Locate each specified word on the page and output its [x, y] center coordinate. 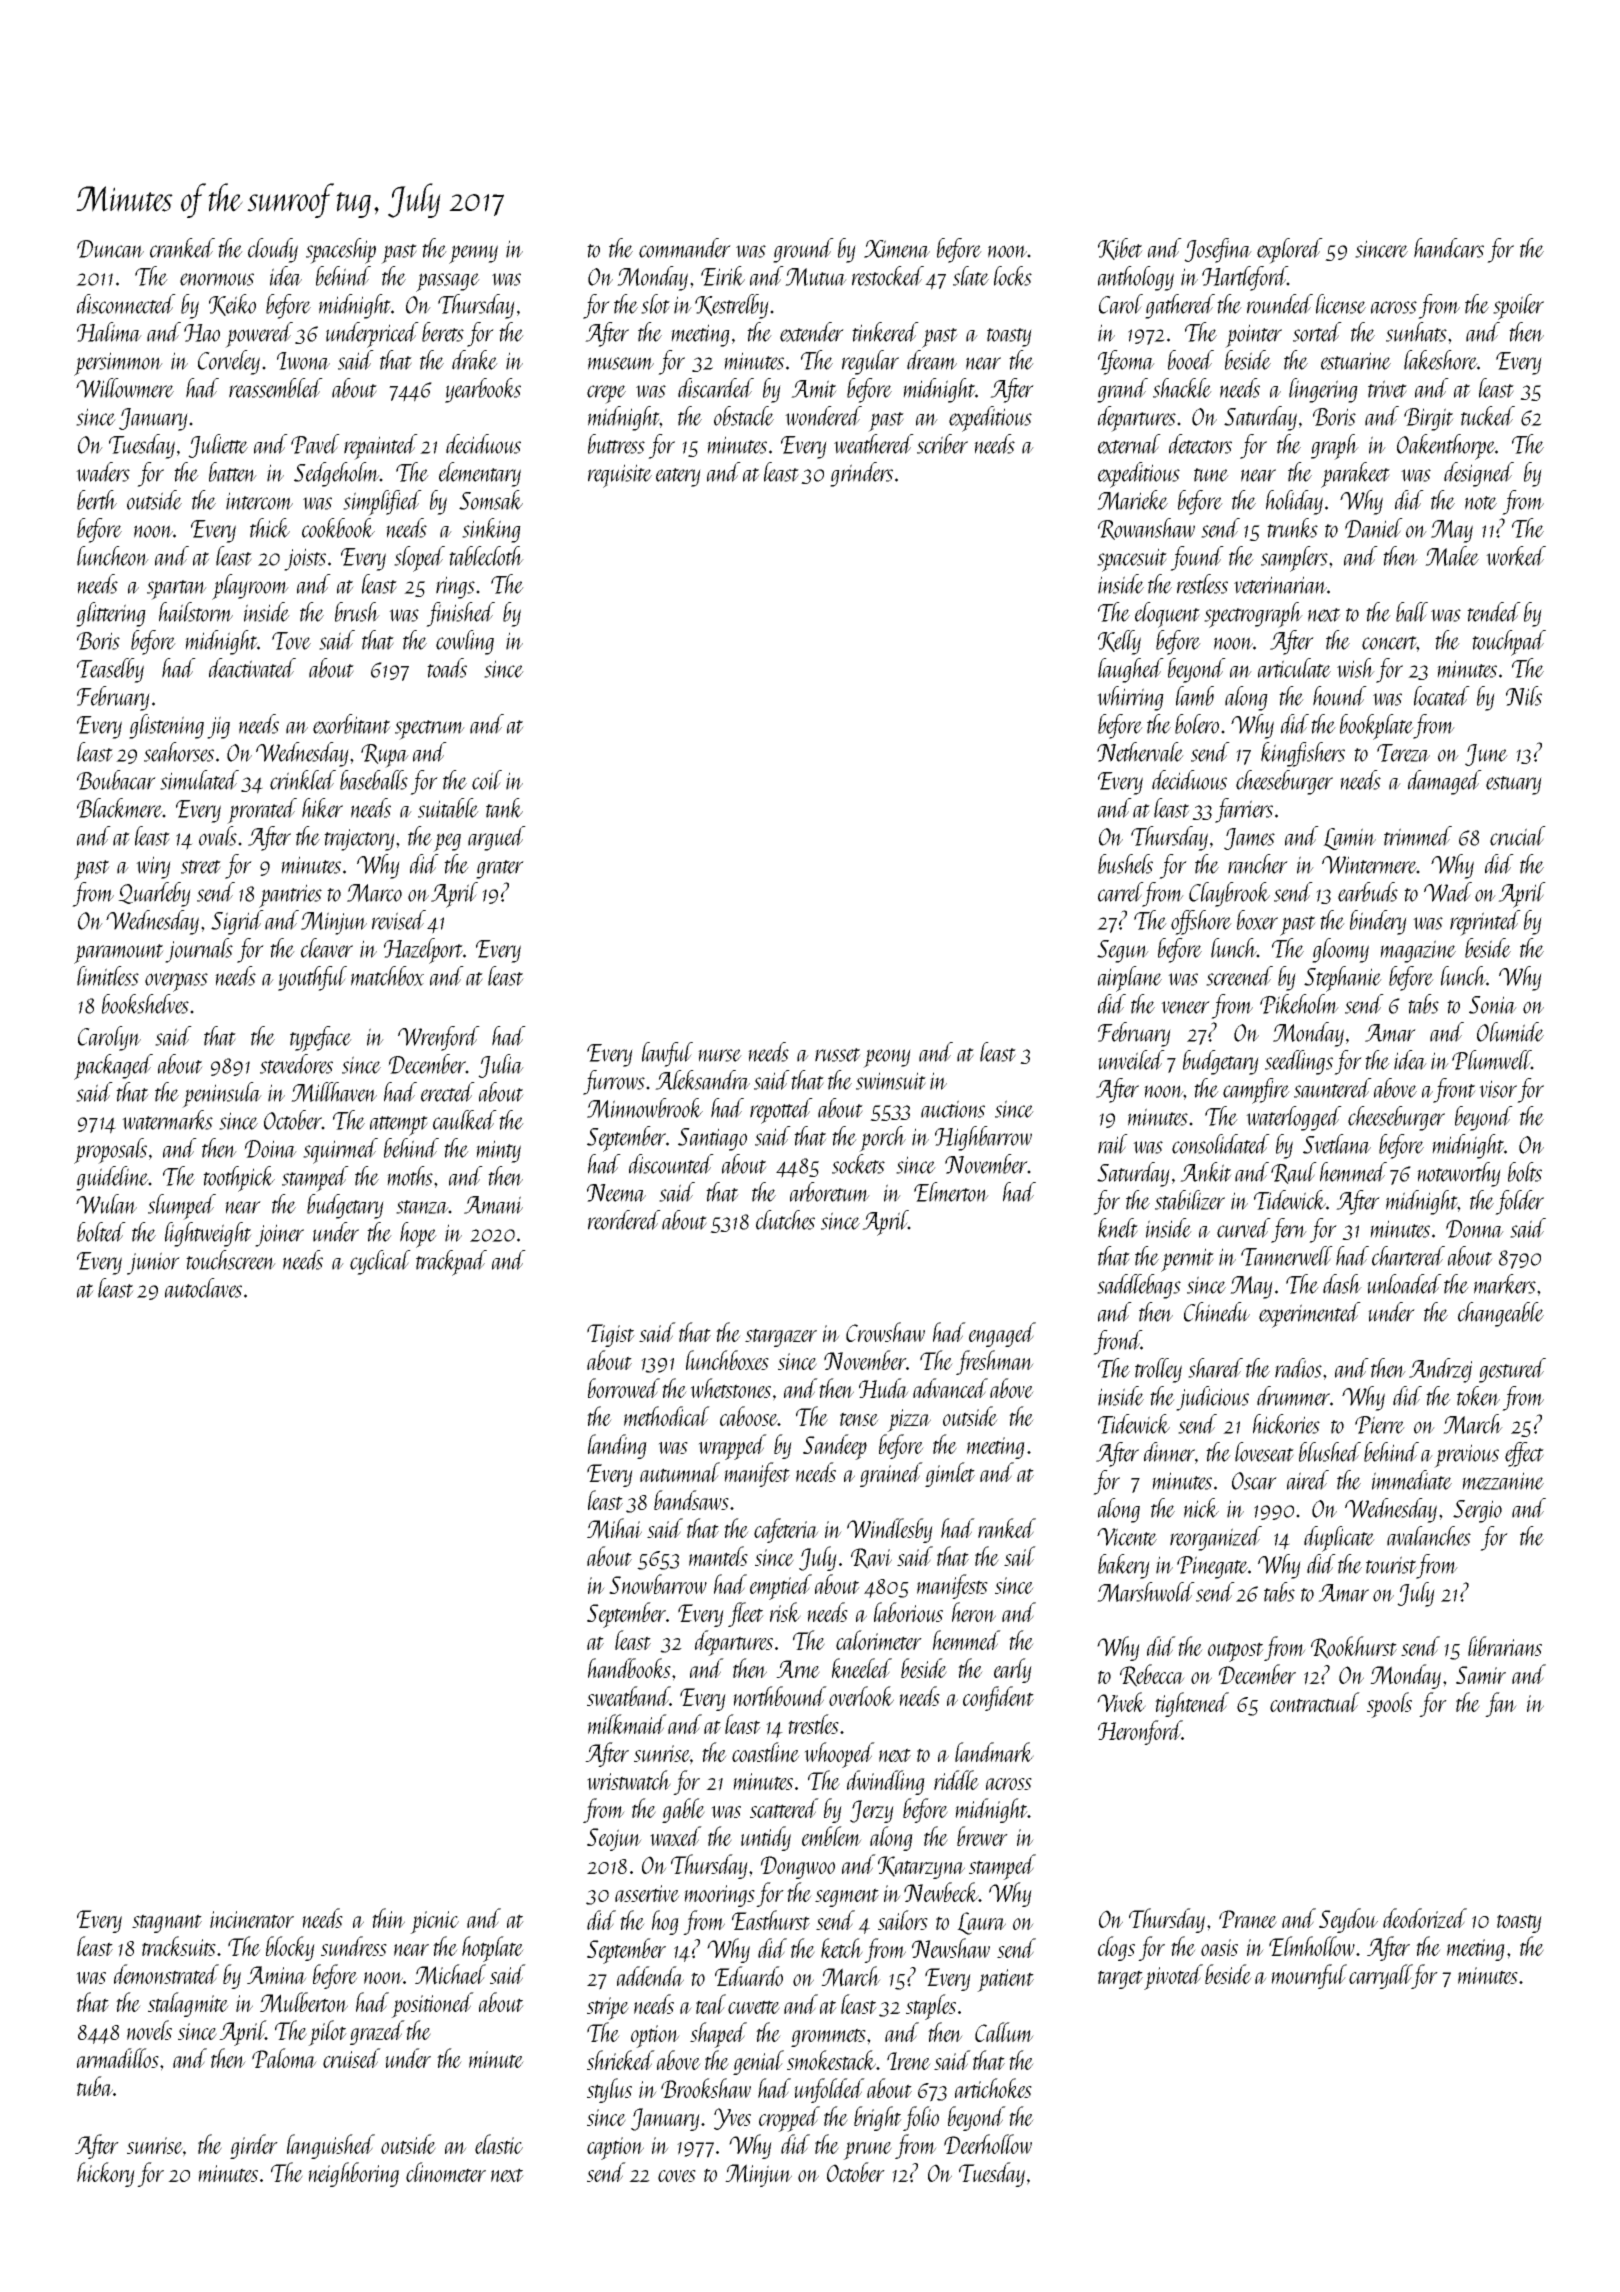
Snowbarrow [658, 1584]
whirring [1130, 698]
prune [867, 2151]
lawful [667, 1054]
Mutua [816, 277]
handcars [1449, 248]
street [201, 867]
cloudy [273, 250]
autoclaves [203, 1288]
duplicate [1339, 1539]
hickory [106, 2174]
